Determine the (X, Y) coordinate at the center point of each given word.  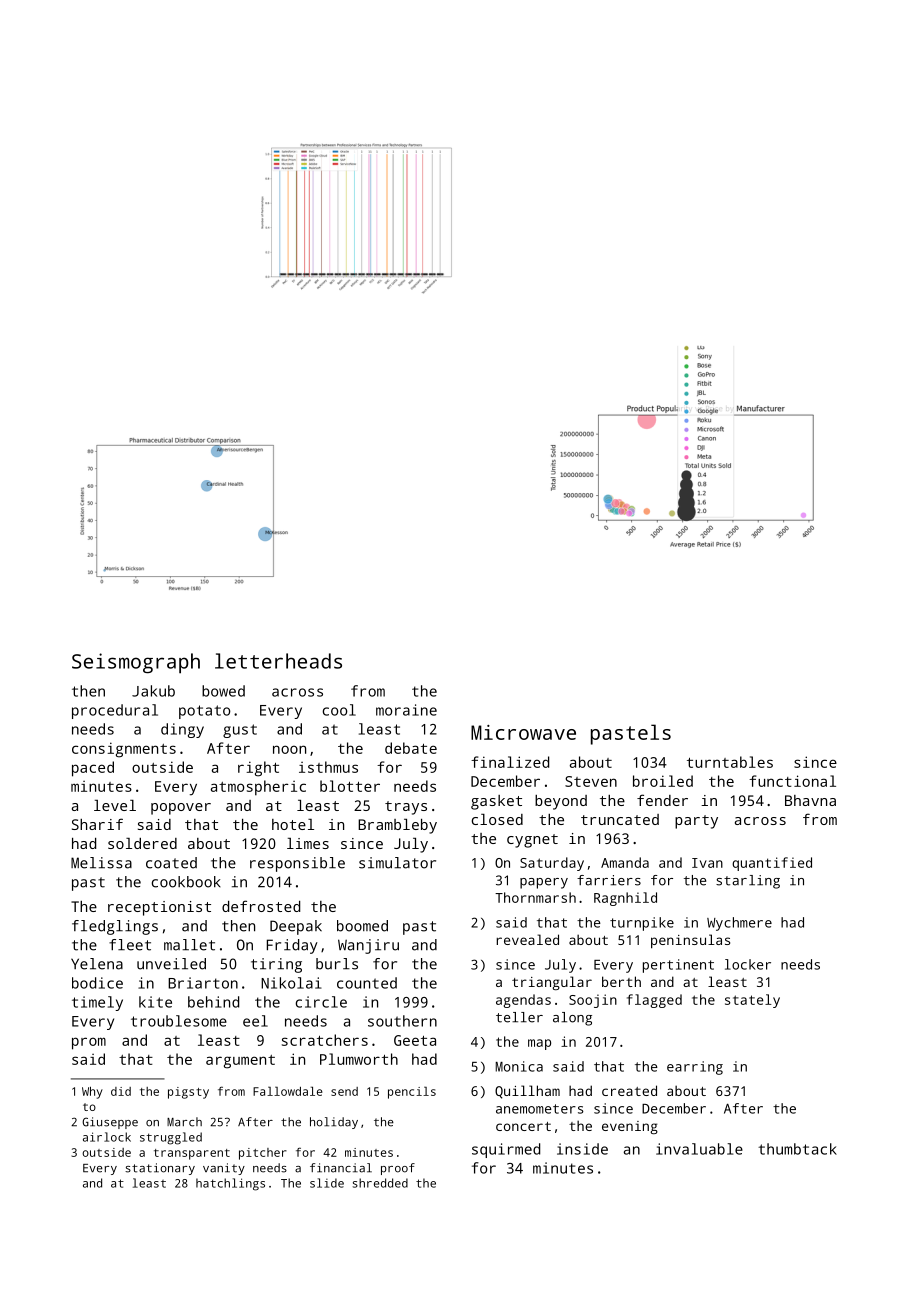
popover (181, 809)
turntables (730, 762)
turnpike (642, 924)
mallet (189, 945)
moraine (406, 710)
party (696, 822)
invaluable (699, 1149)
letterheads (278, 661)
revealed (527, 939)
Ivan (707, 863)
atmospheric (258, 788)
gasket (496, 802)
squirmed (506, 1150)
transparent (192, 1154)
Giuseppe (110, 1123)
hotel (293, 824)
